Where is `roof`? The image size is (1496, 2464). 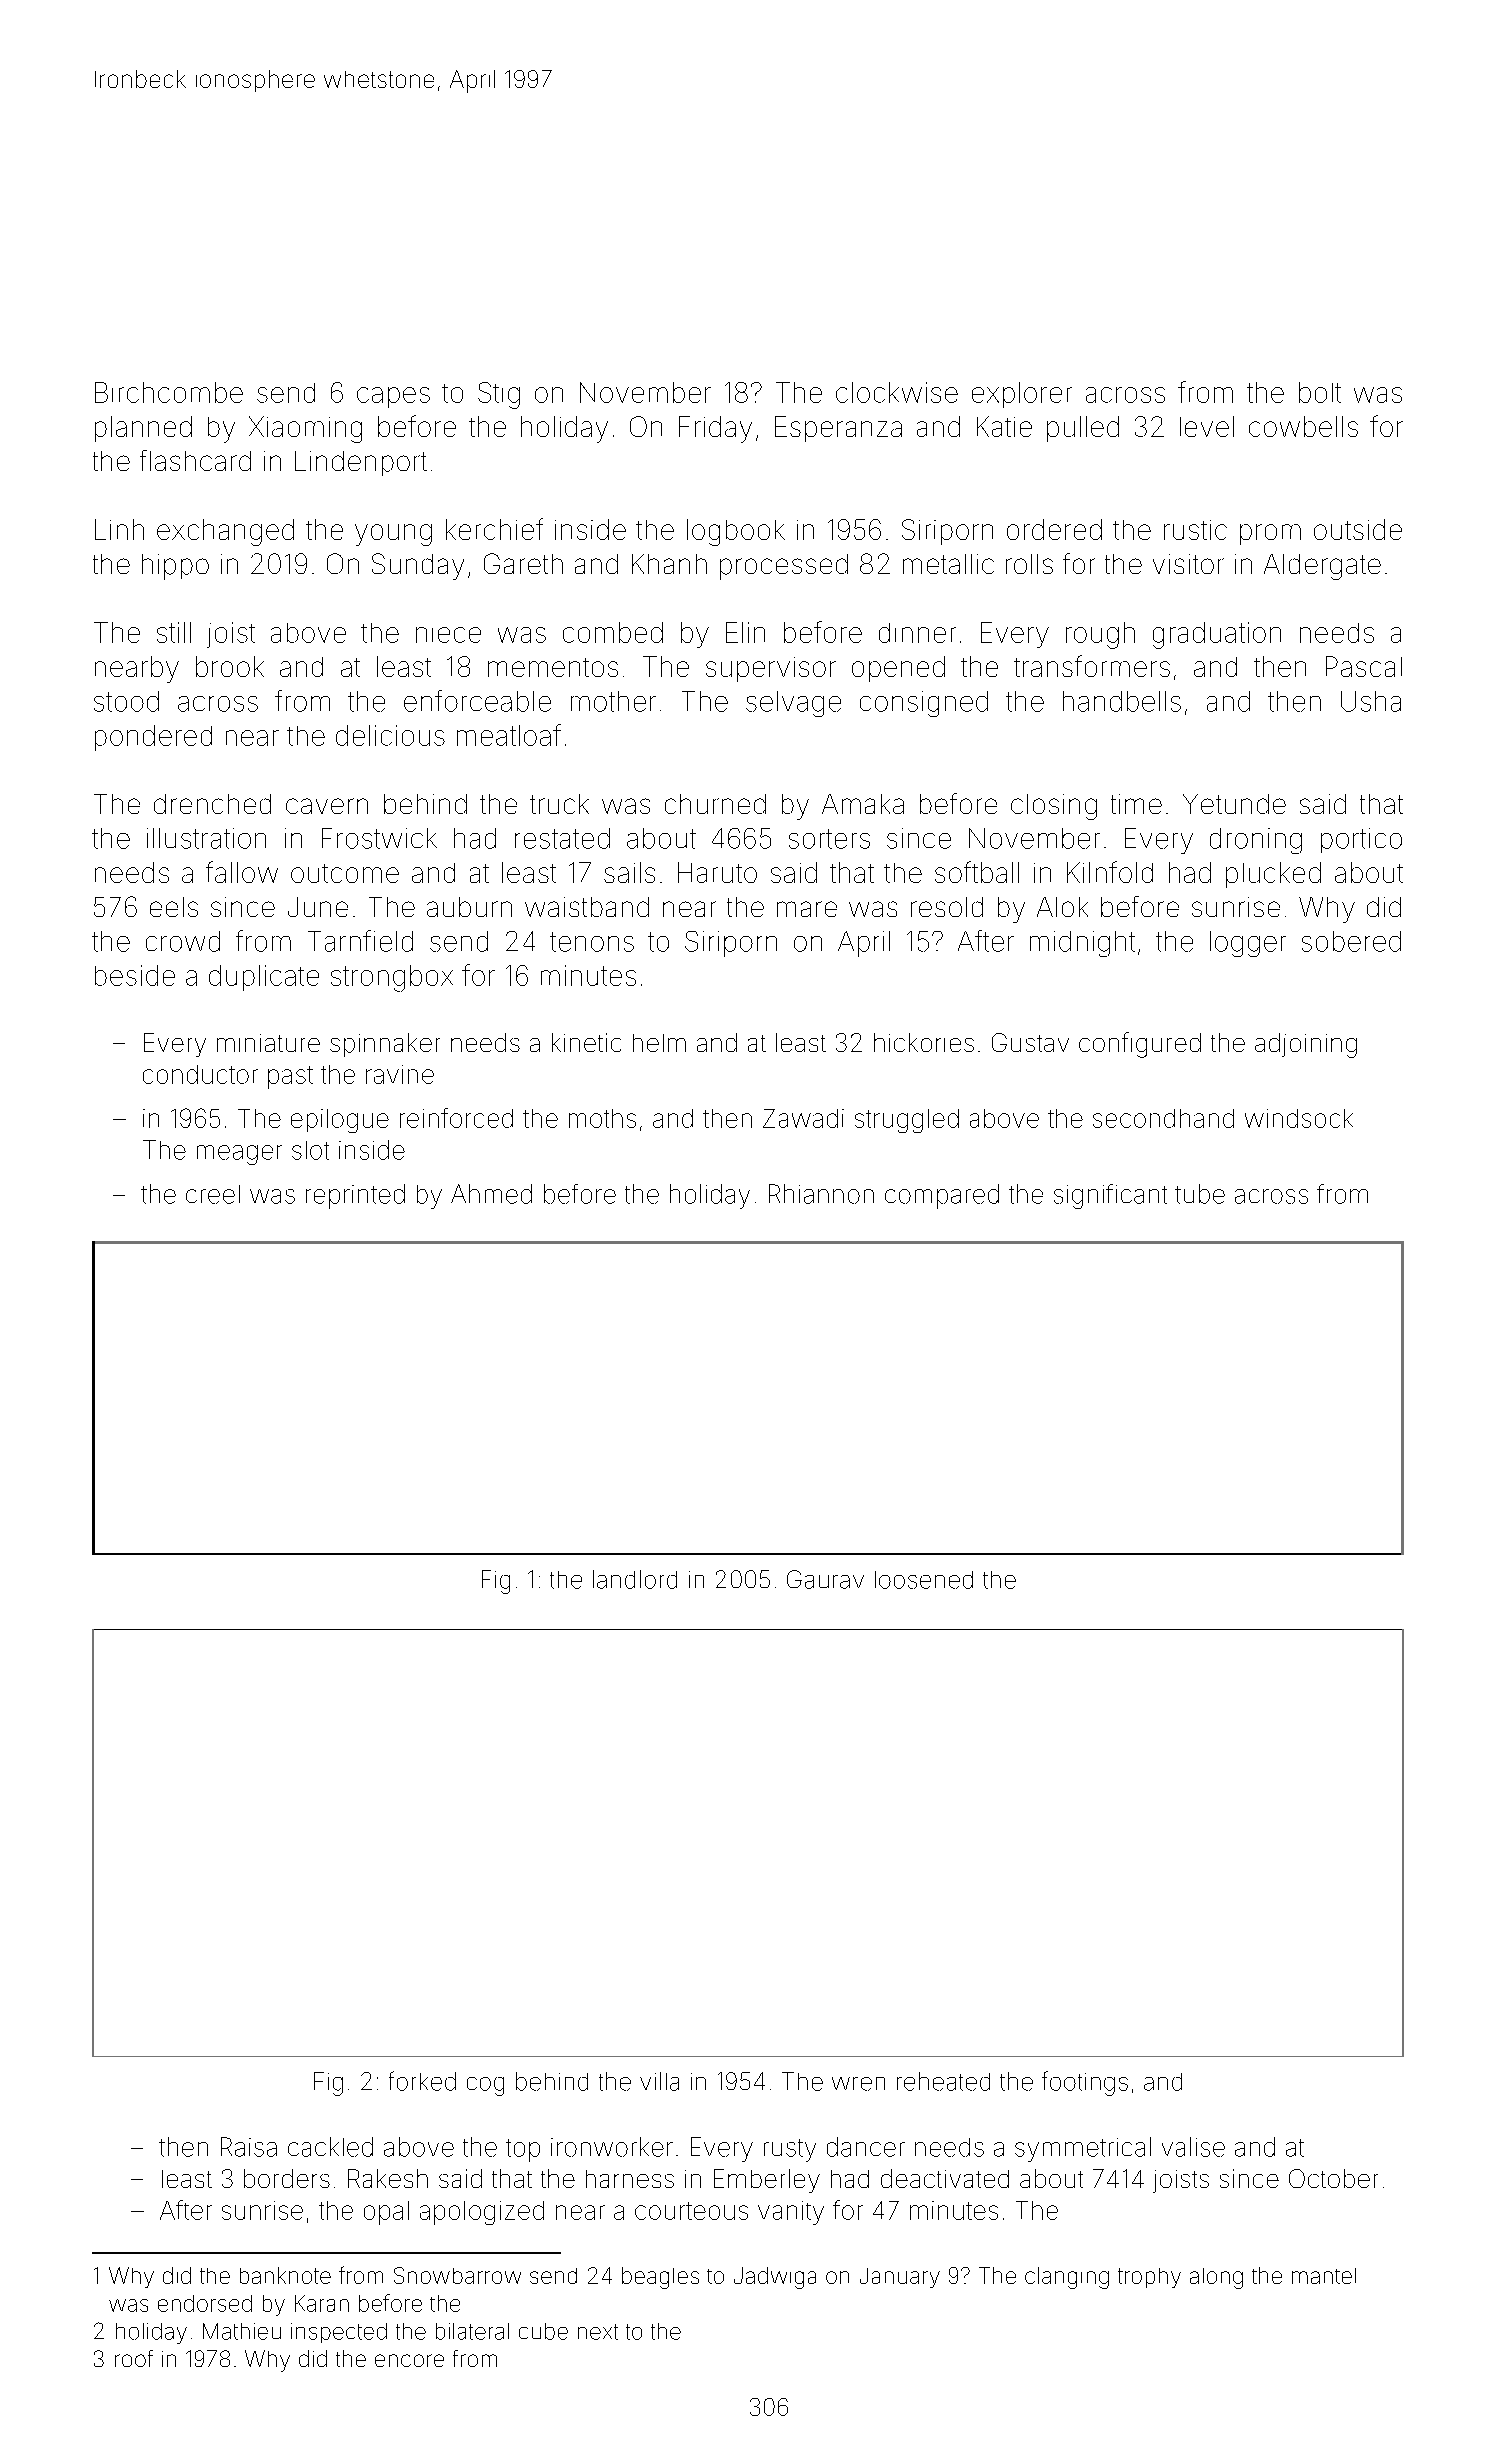
roof is located at coordinates (134, 2358).
